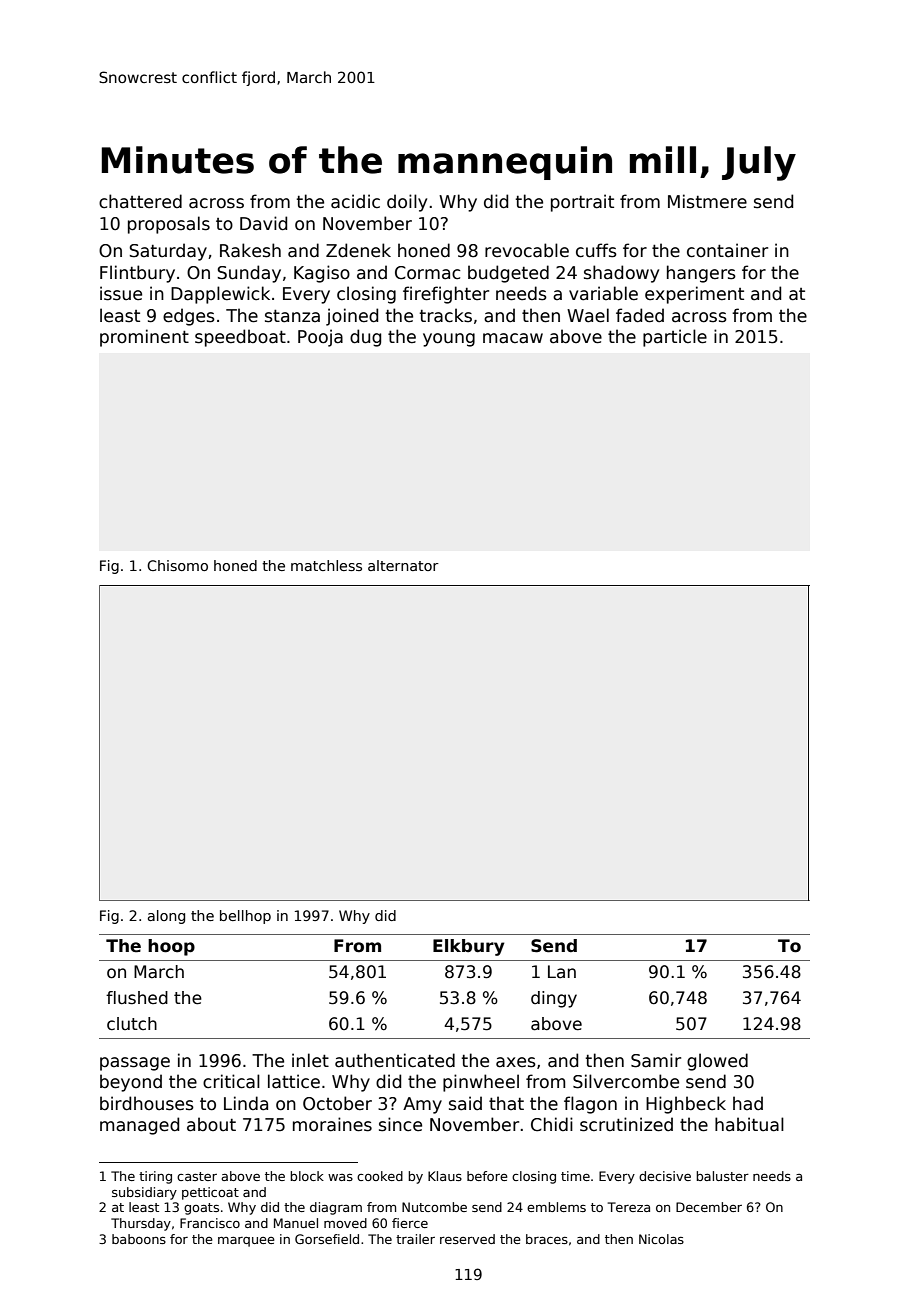  Describe the element at coordinates (469, 947) in the image. I see `Elkbury` at that location.
